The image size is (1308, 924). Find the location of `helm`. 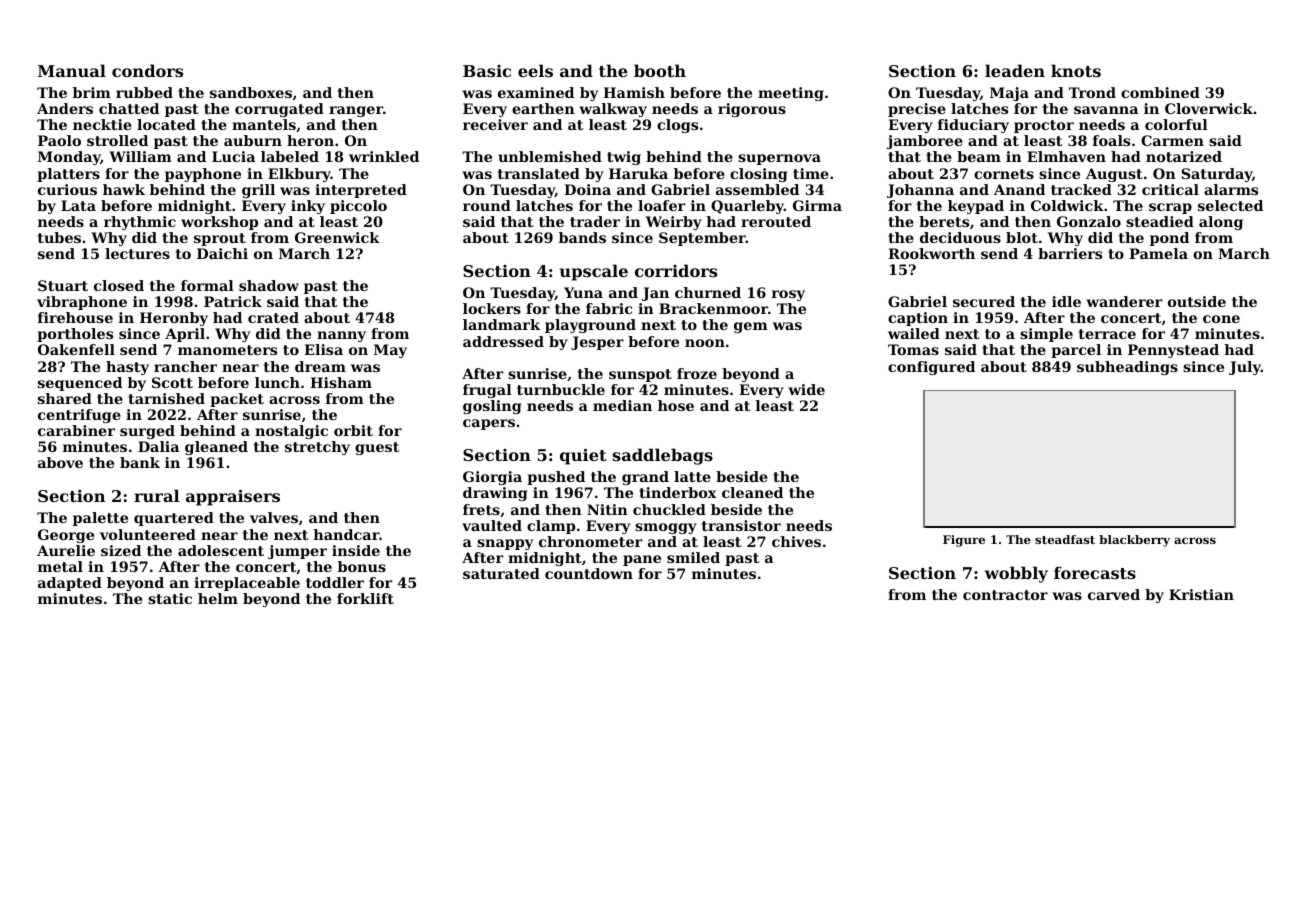

helm is located at coordinates (218, 598).
